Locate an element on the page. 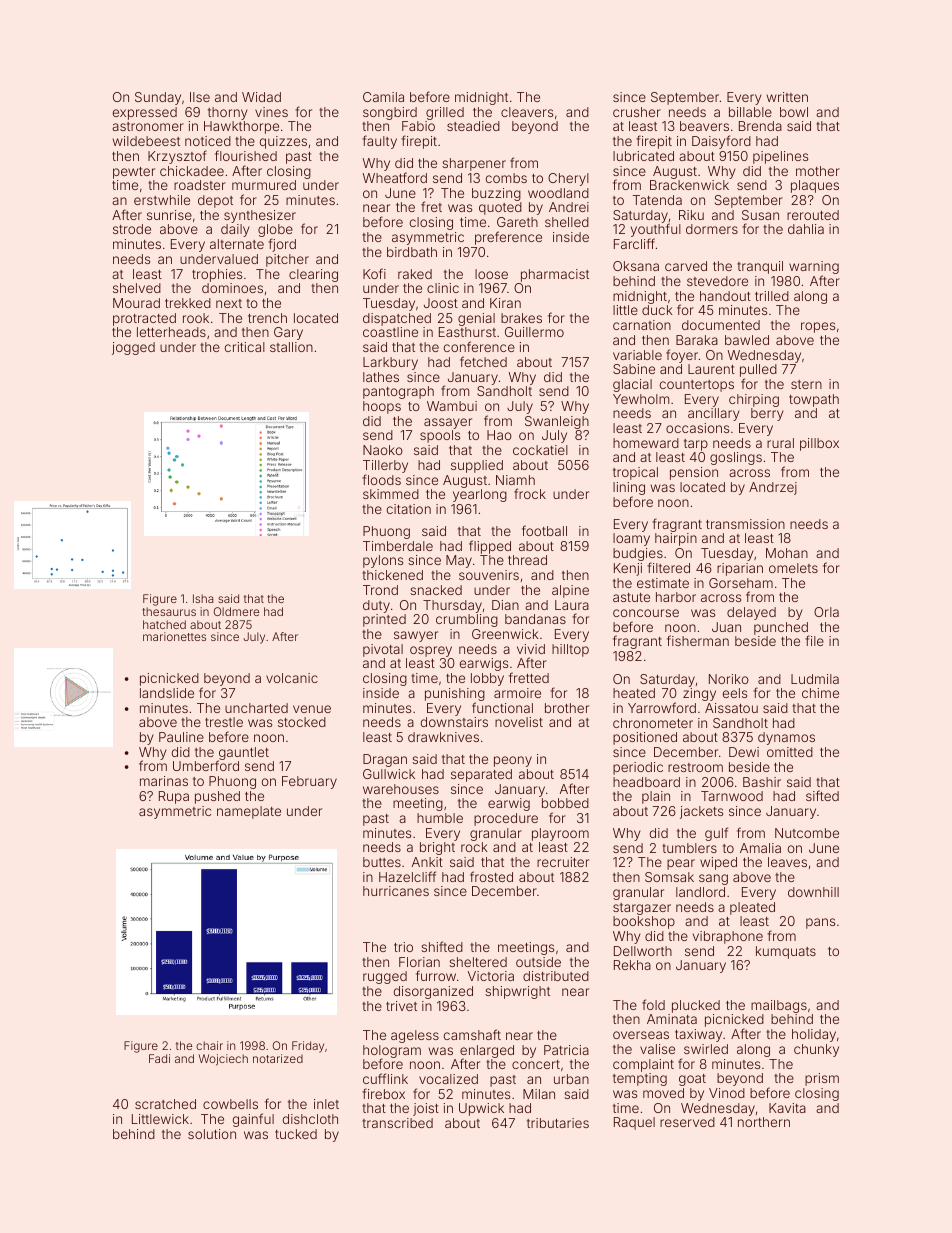 This document has width=952, height=1233. jogged is located at coordinates (133, 348).
